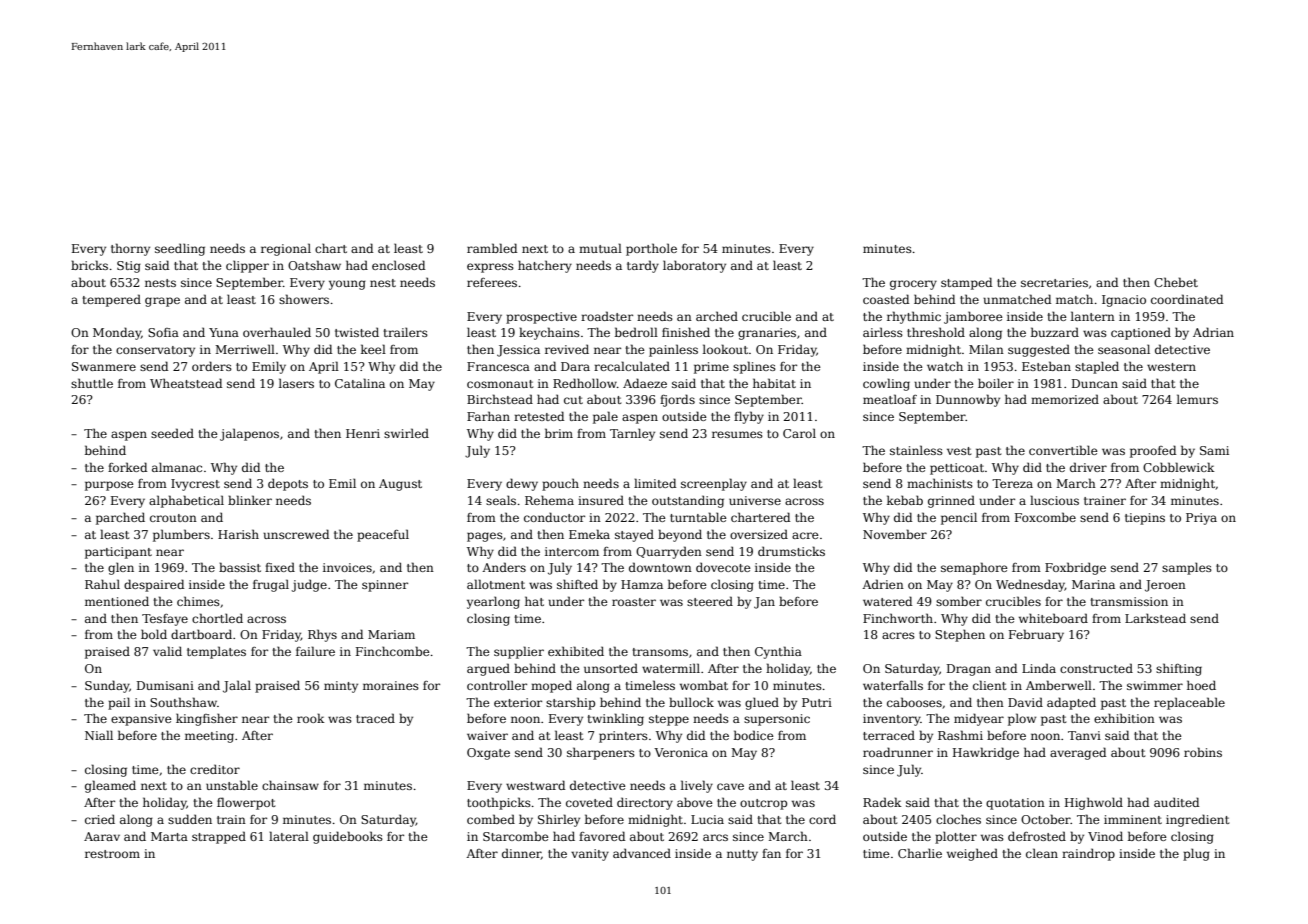  Describe the element at coordinates (1075, 568) in the screenshot. I see `Foxbridge` at that location.
